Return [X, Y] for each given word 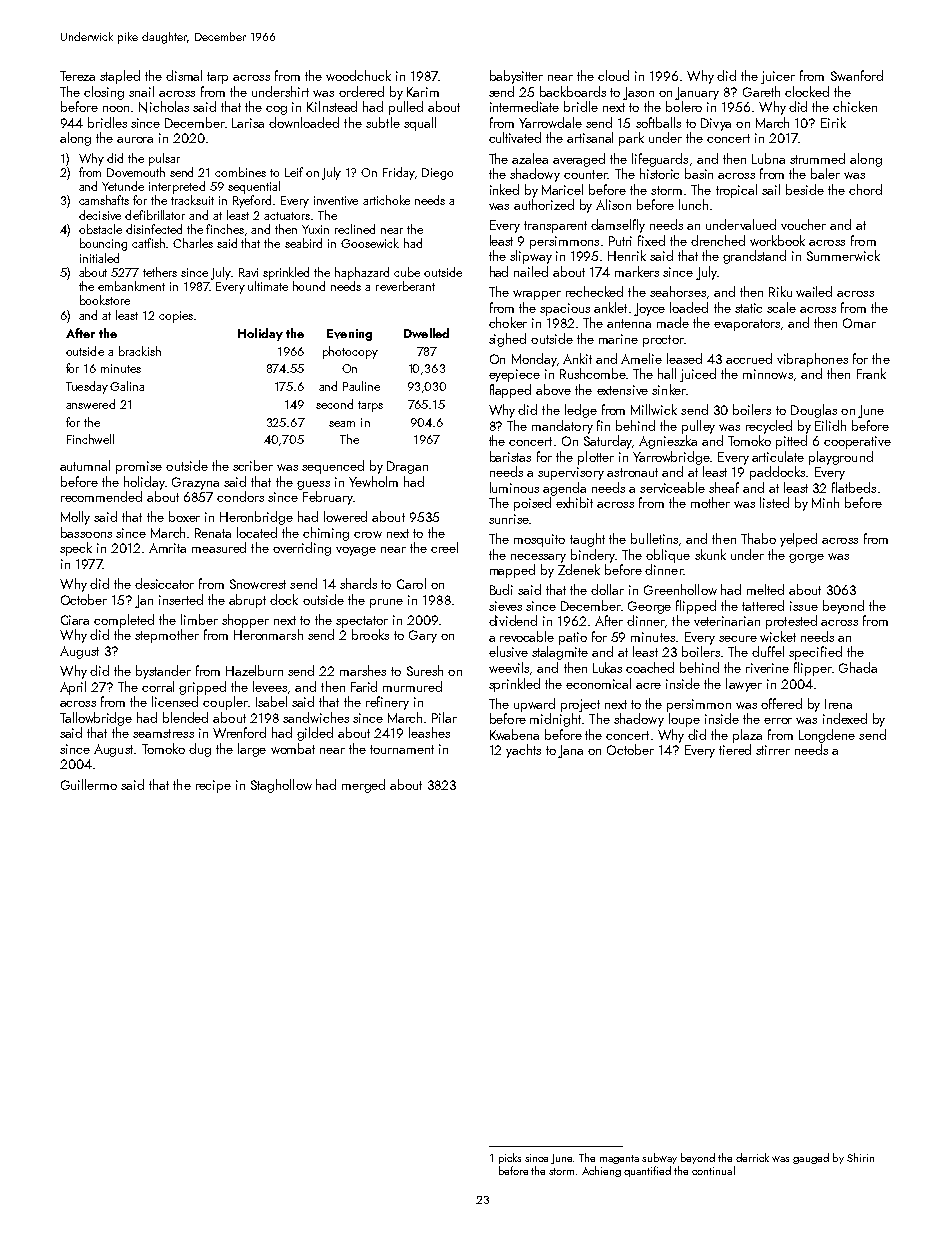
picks [510, 1158]
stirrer [773, 750]
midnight [555, 720]
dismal [184, 75]
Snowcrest [258, 584]
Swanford [857, 75]
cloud [613, 75]
